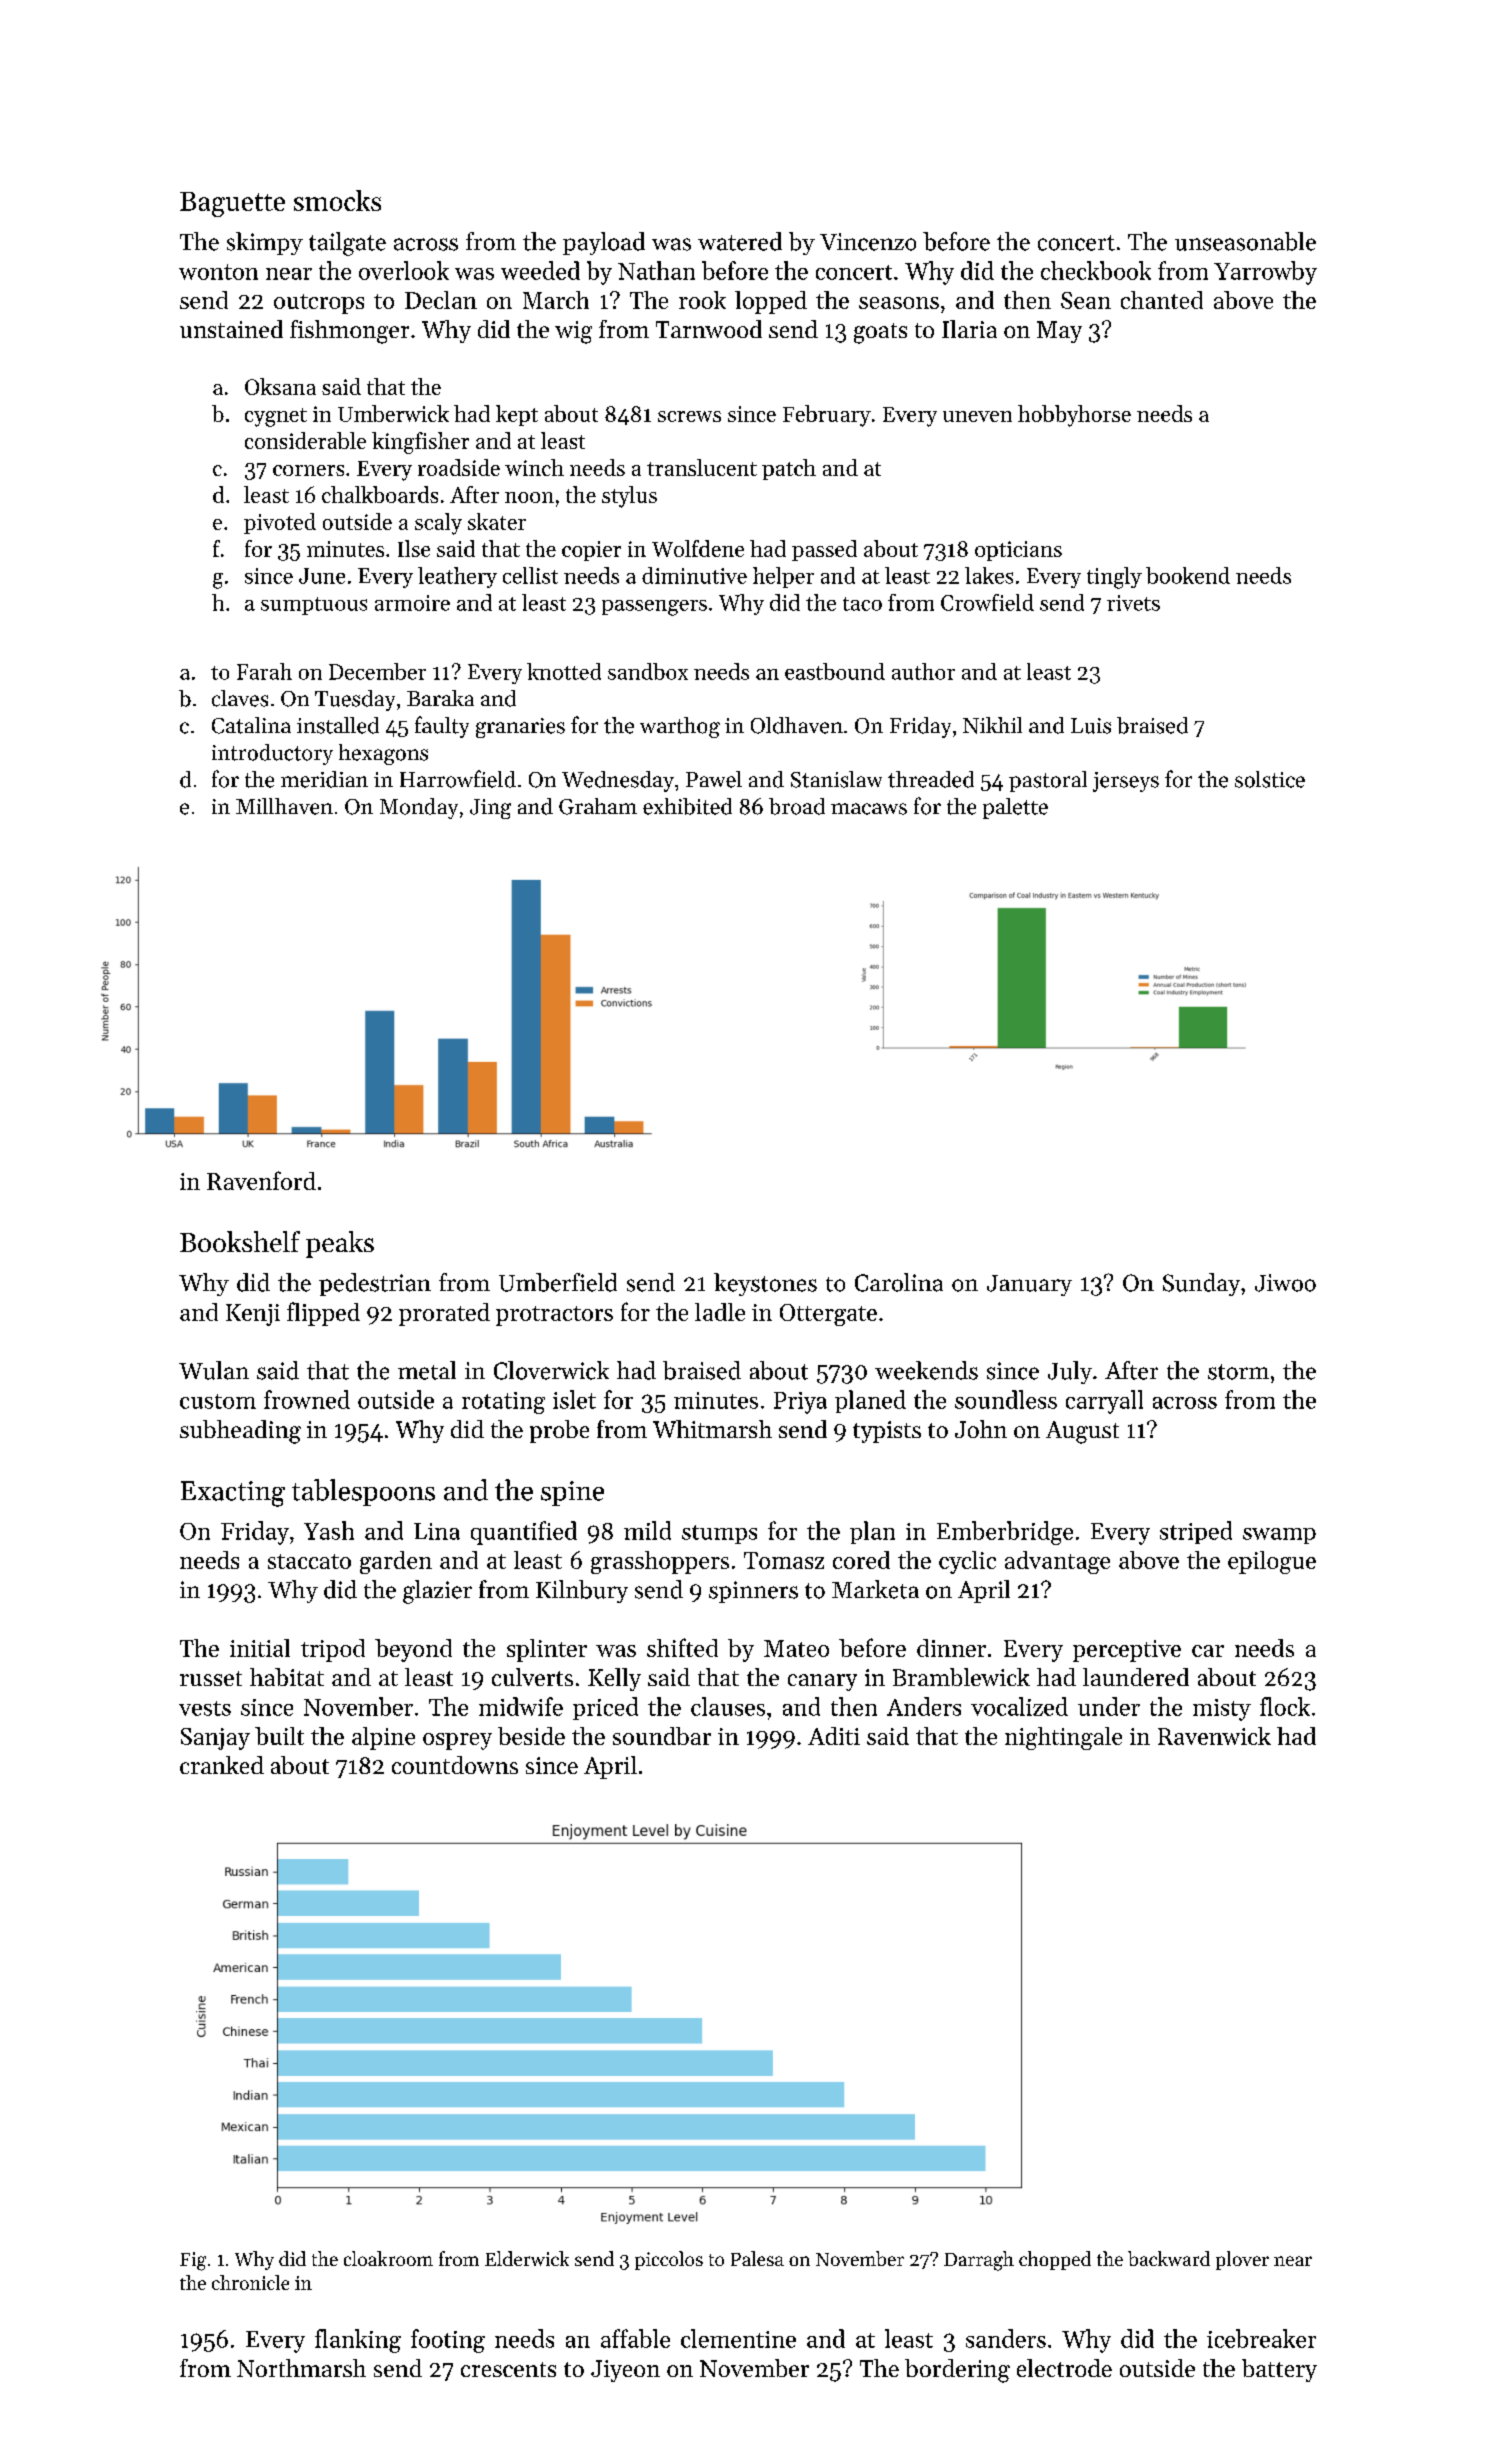 The width and height of the screenshot is (1496, 2464). What do you see at coordinates (222, 1765) in the screenshot?
I see `cranked` at bounding box center [222, 1765].
